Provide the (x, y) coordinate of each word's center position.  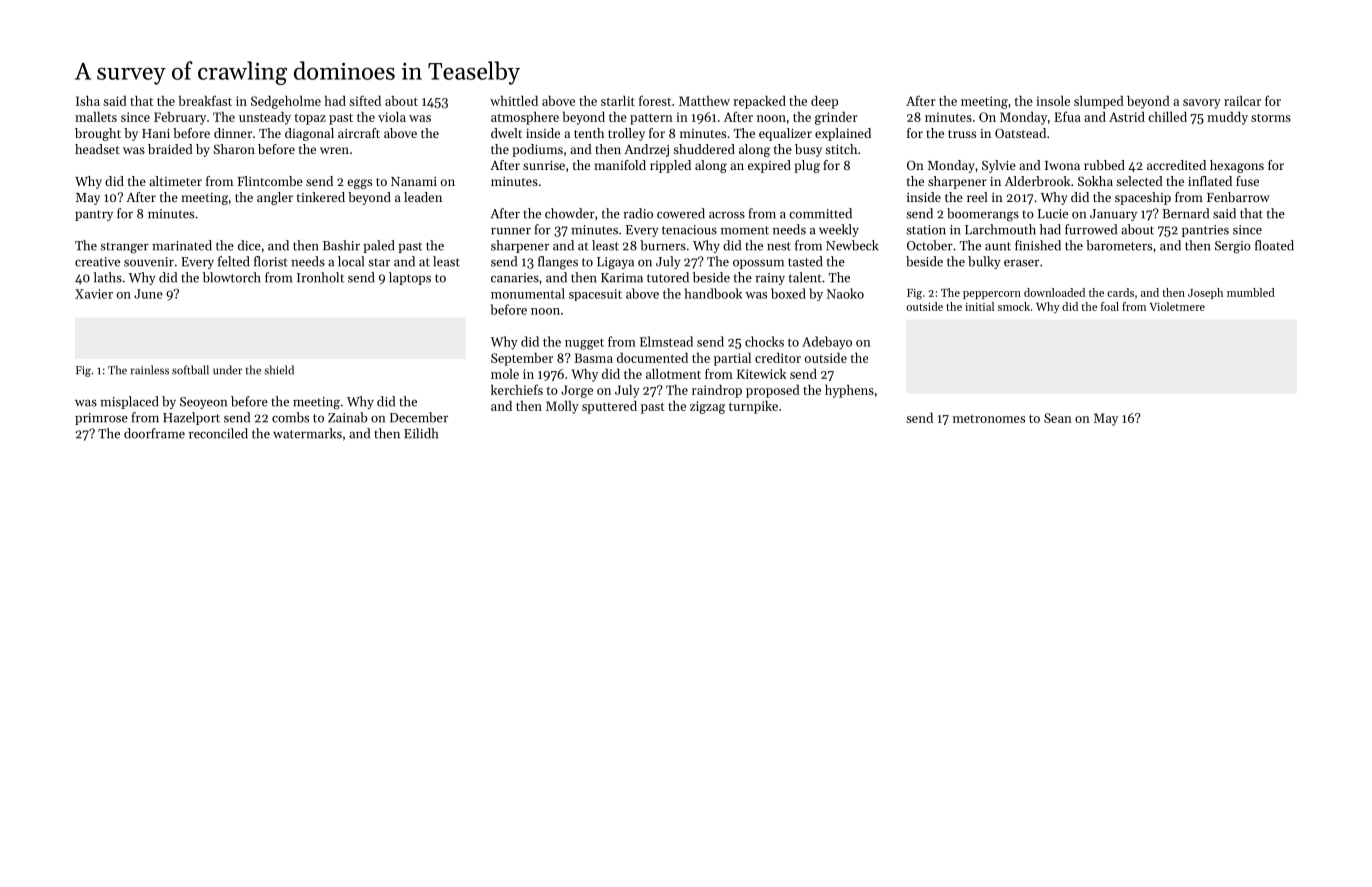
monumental (528, 293)
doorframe (154, 433)
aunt (998, 246)
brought (98, 134)
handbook (713, 293)
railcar (1242, 101)
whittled (514, 100)
